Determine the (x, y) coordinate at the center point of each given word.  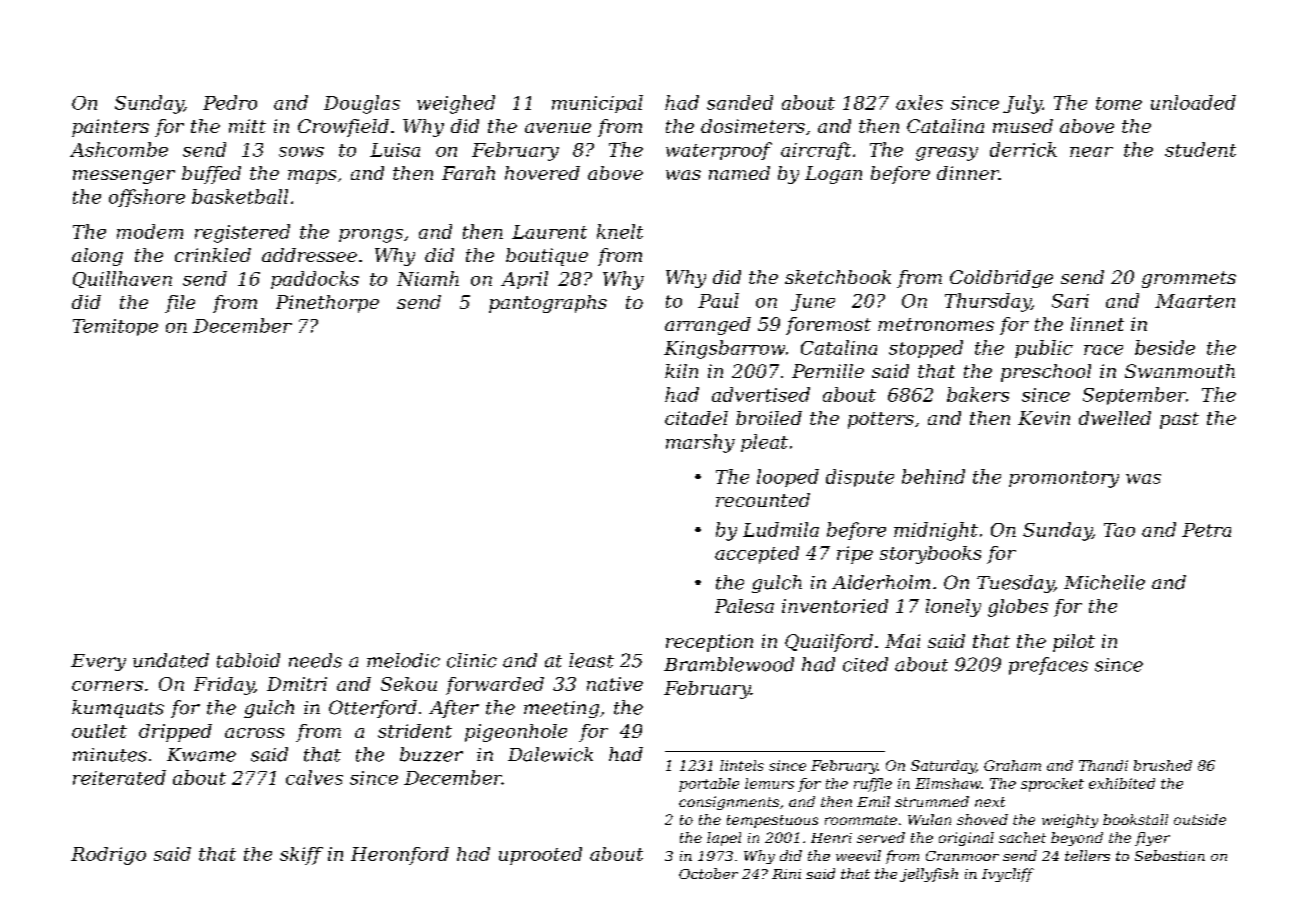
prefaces (1048, 666)
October (708, 873)
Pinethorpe (327, 304)
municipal (597, 104)
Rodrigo (108, 856)
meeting (561, 709)
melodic (403, 660)
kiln (681, 371)
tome (1119, 103)
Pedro (230, 102)
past (1179, 420)
